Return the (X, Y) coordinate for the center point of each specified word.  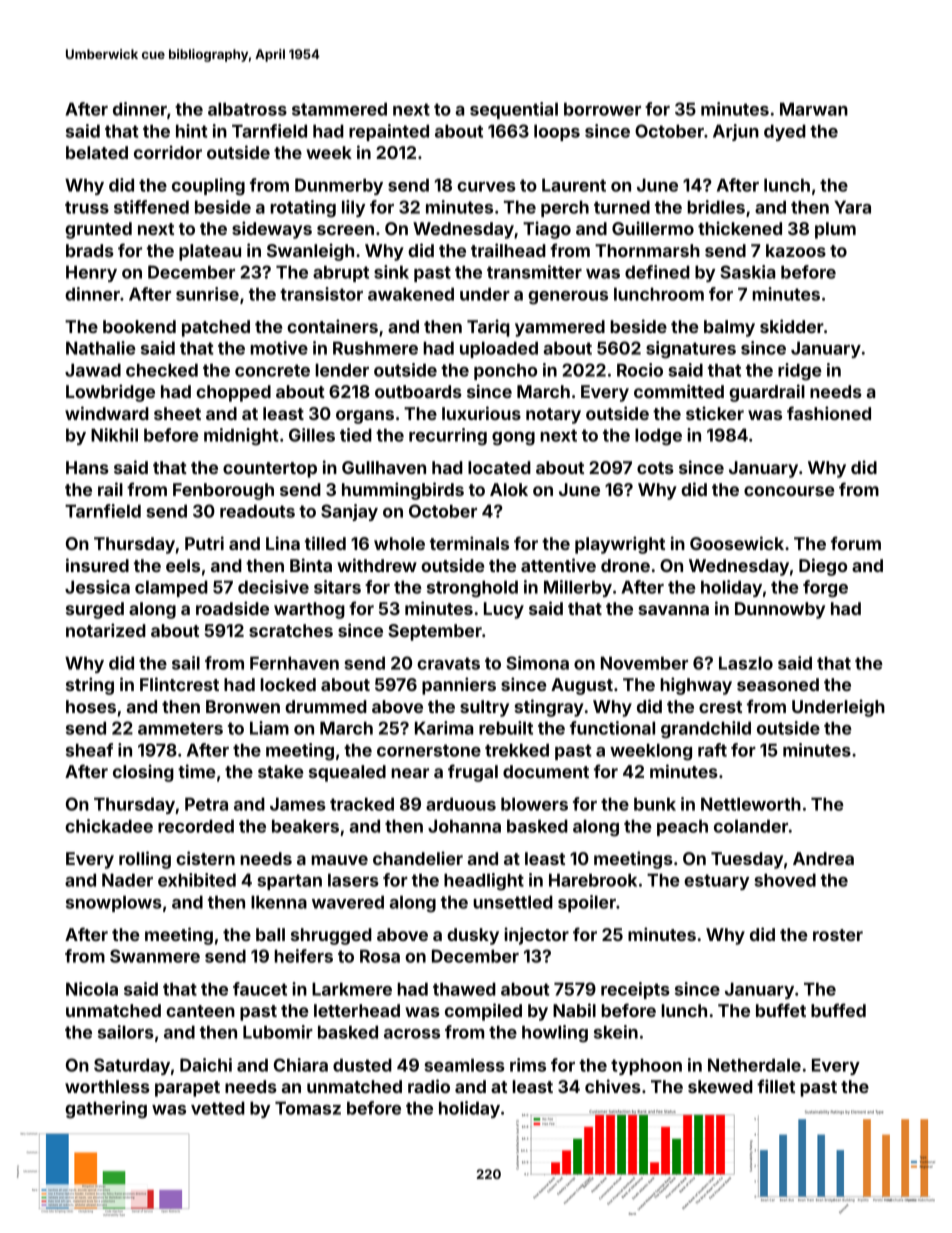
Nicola (92, 989)
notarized (106, 630)
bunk (655, 804)
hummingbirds (403, 491)
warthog (309, 610)
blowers (534, 804)
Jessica (97, 587)
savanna (673, 610)
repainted (389, 132)
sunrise (207, 294)
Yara (852, 207)
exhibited (197, 880)
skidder (792, 326)
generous (568, 298)
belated (97, 152)
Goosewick (737, 543)
